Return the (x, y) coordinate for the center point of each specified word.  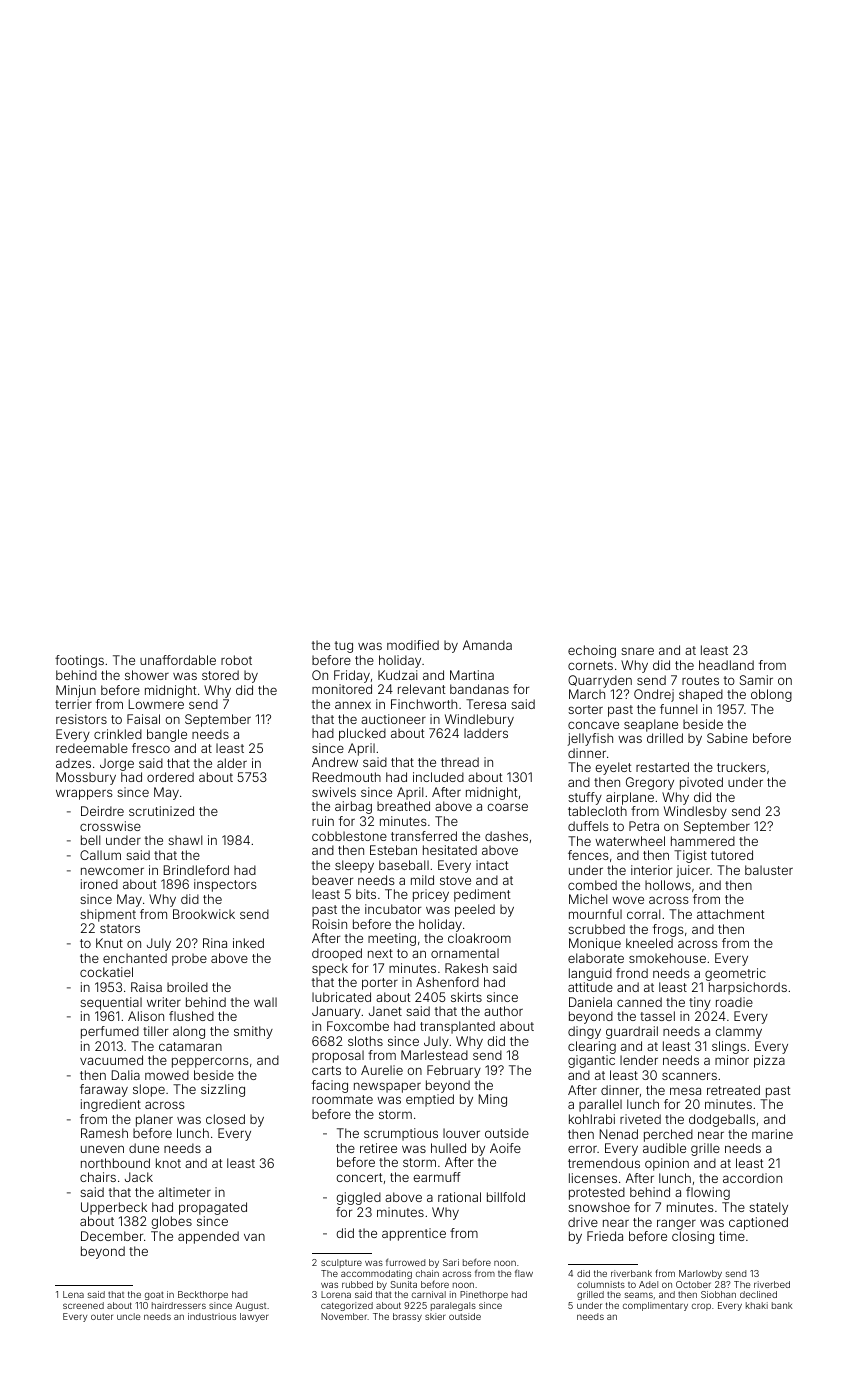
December (112, 1236)
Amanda (487, 645)
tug (344, 647)
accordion (752, 1178)
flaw (524, 1273)
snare (637, 651)
